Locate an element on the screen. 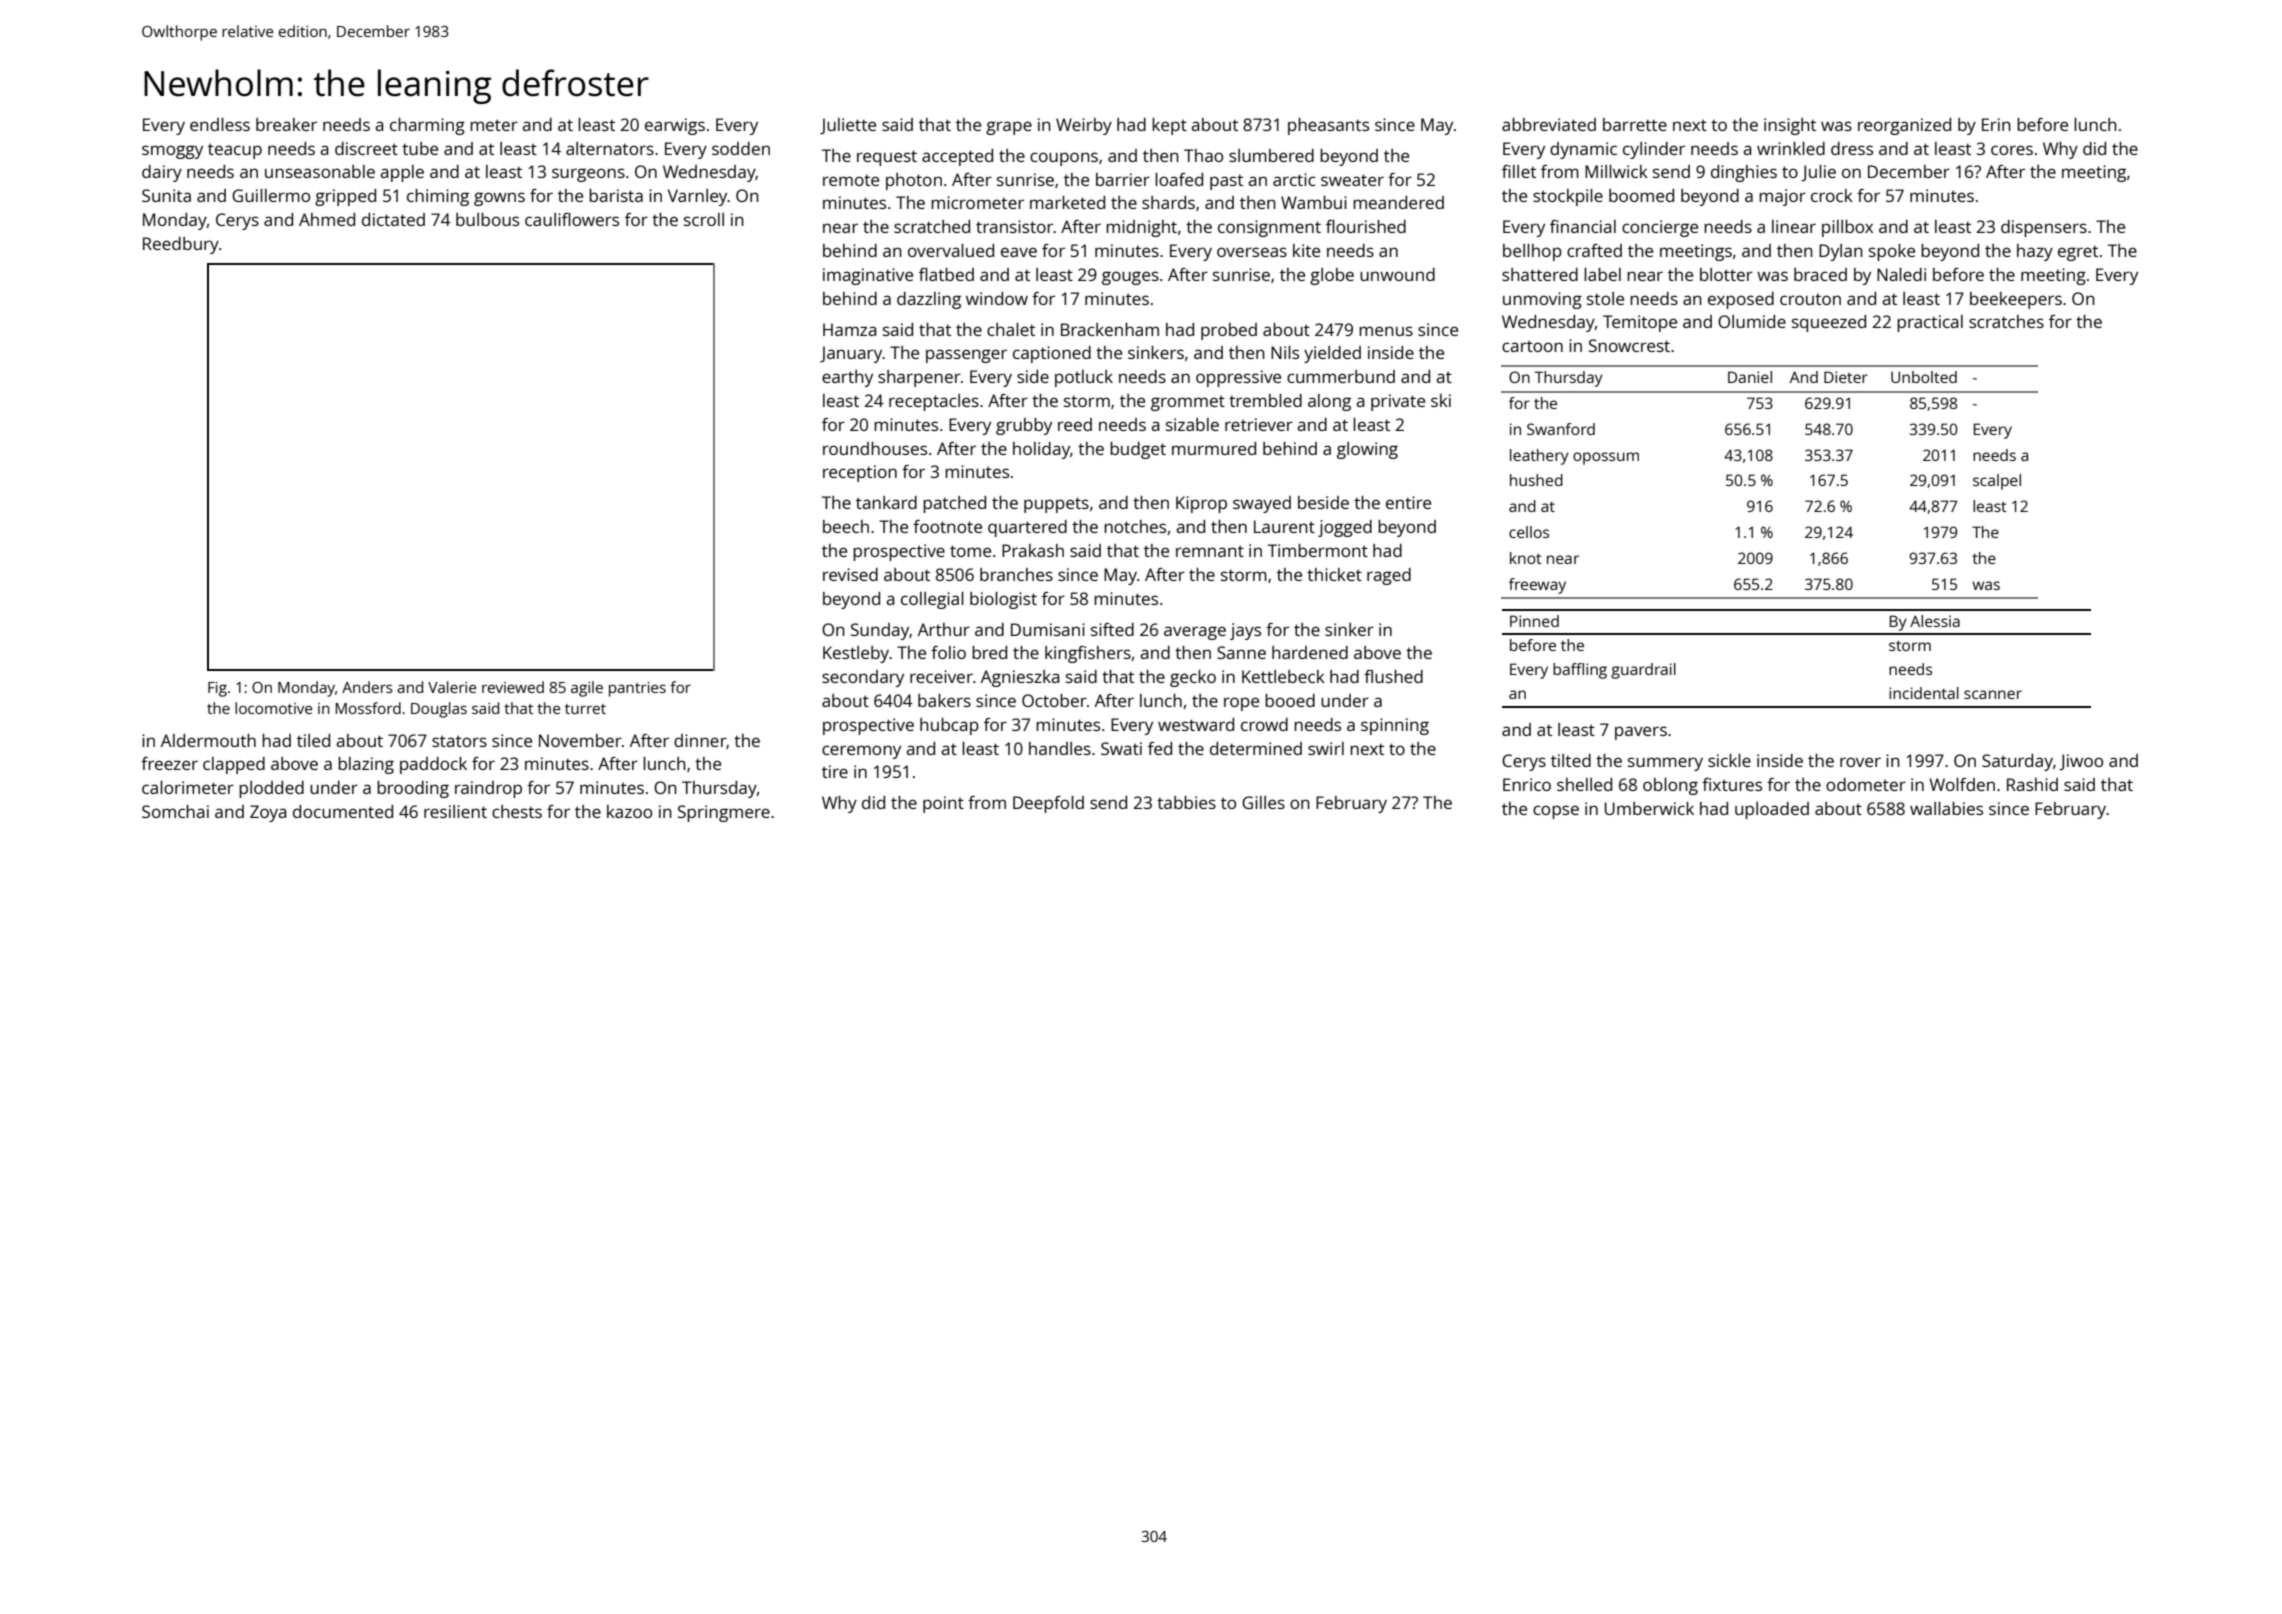 This screenshot has width=2282, height=1614. kept is located at coordinates (1169, 126).
